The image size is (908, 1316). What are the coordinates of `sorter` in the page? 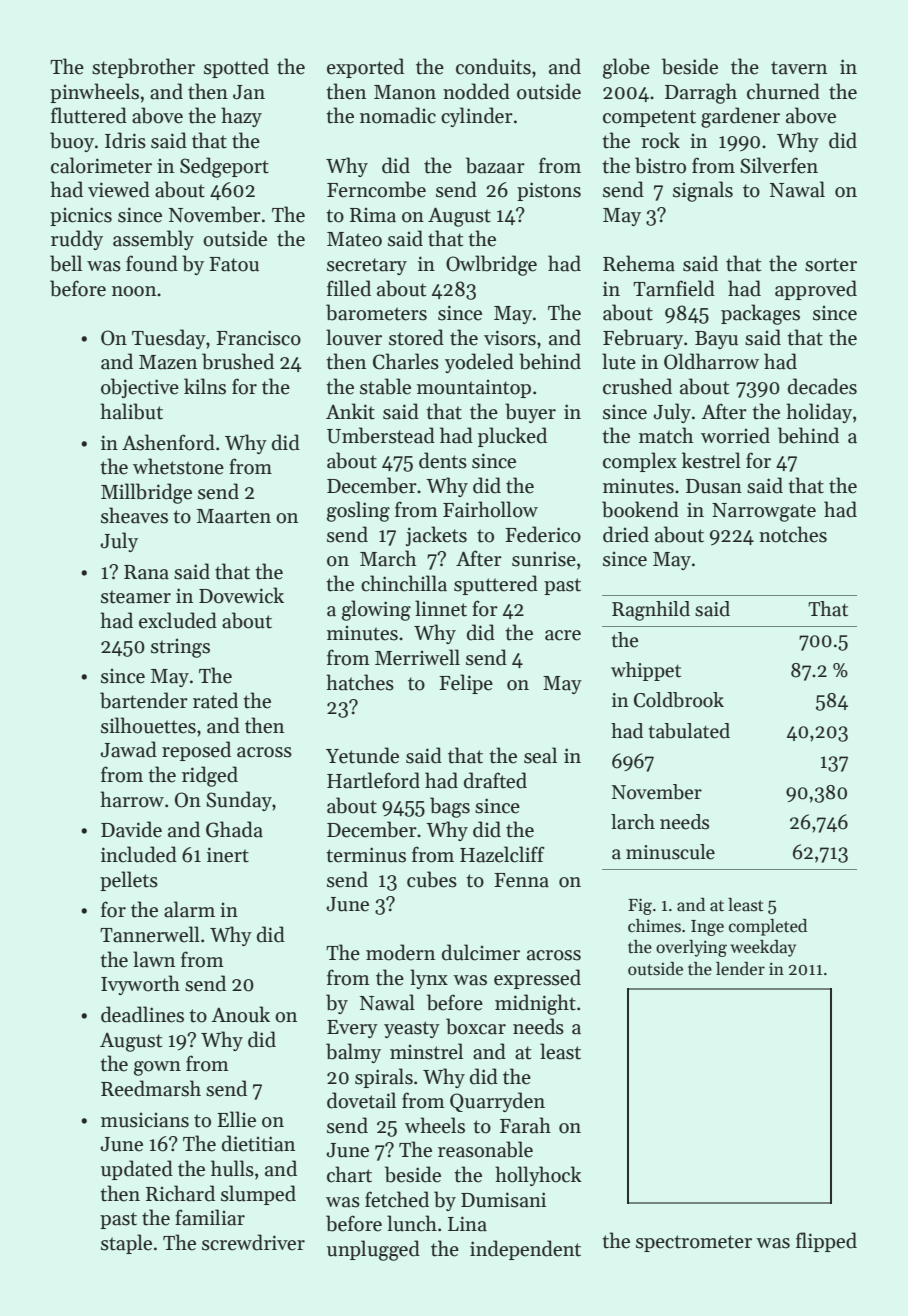 It's located at (831, 265).
